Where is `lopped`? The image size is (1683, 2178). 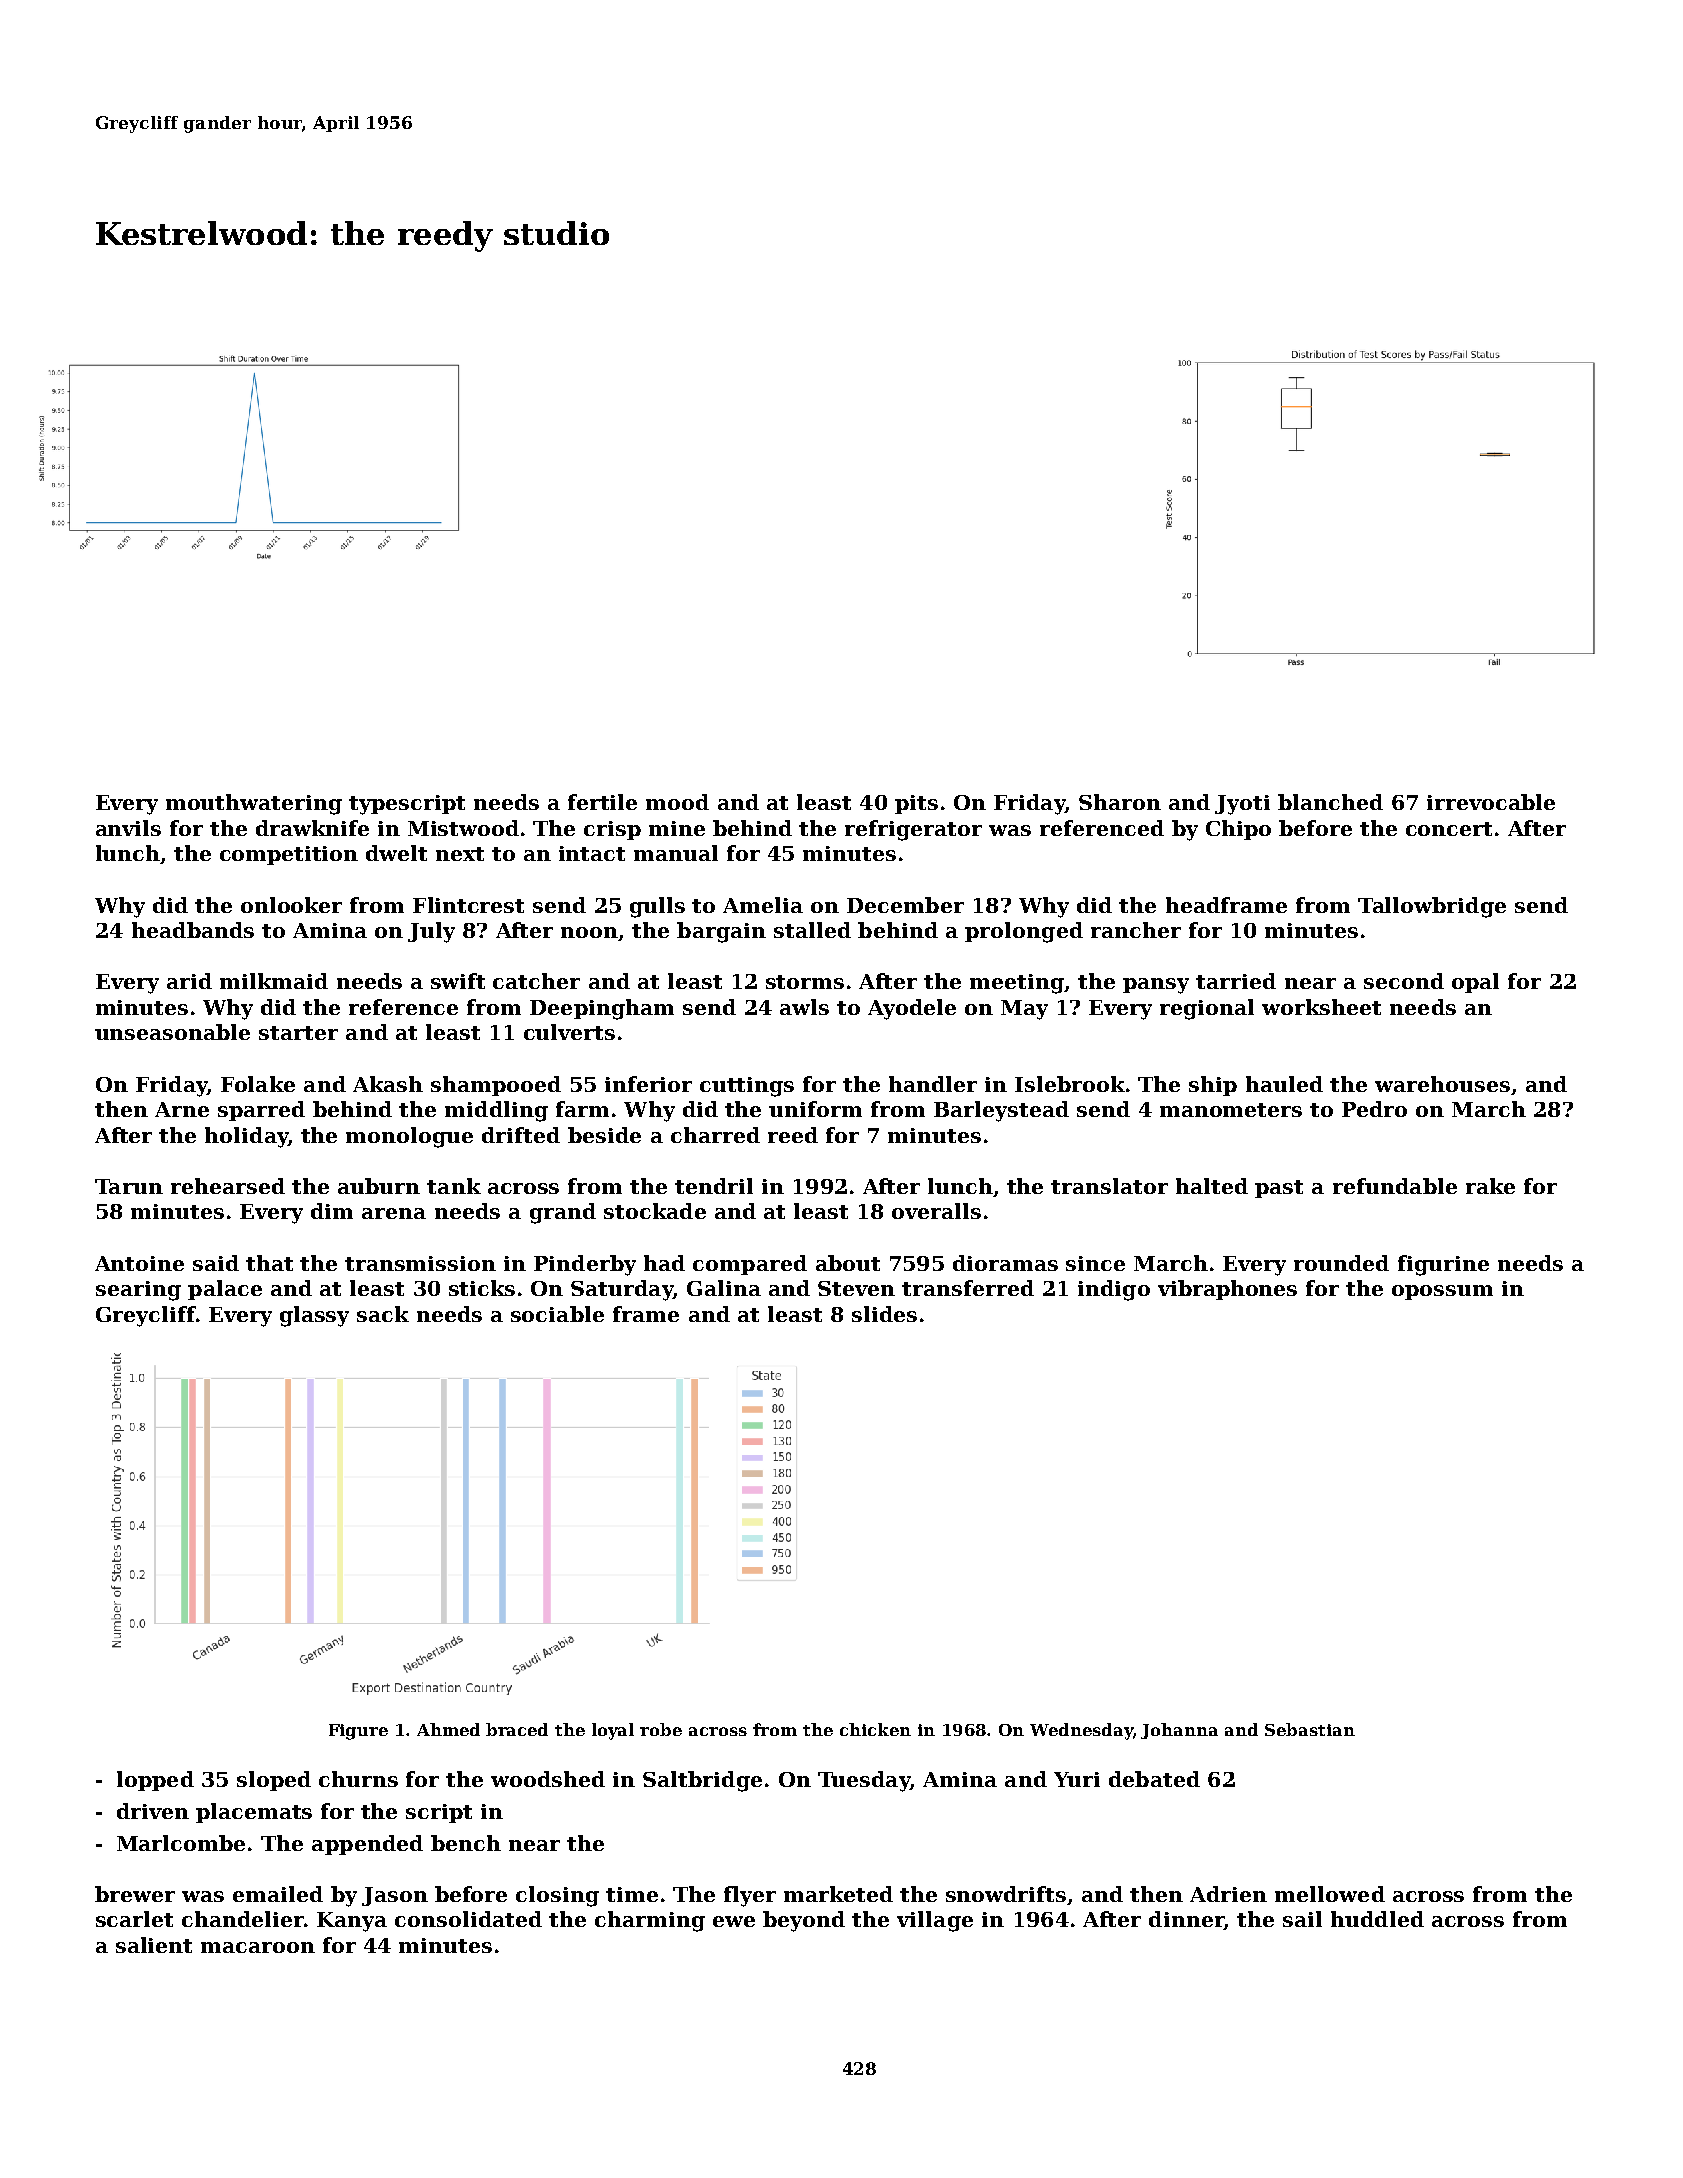
lopped is located at coordinates (155, 1781).
